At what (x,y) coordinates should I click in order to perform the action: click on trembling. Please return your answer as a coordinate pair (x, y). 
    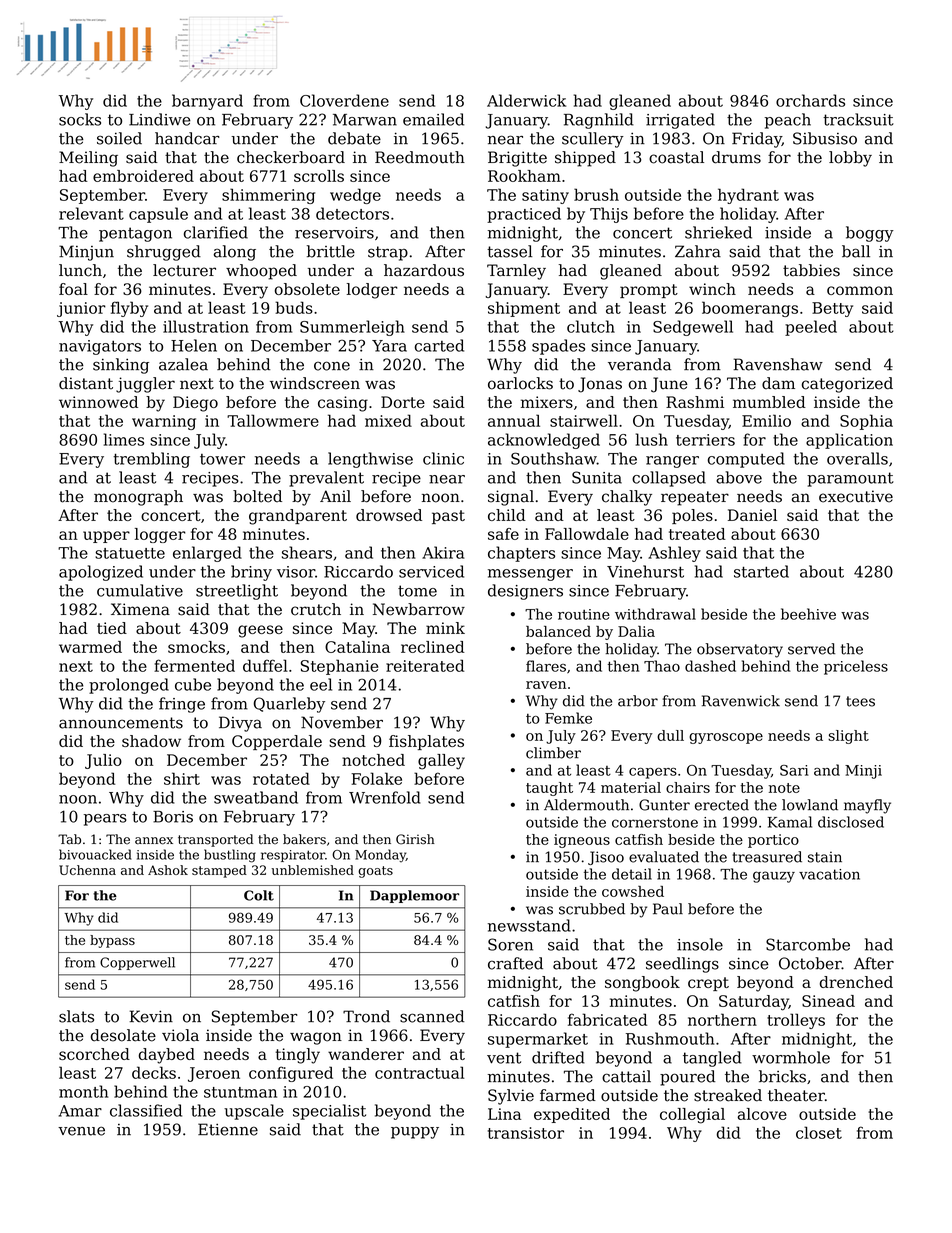
    Looking at the image, I should click on (151, 460).
